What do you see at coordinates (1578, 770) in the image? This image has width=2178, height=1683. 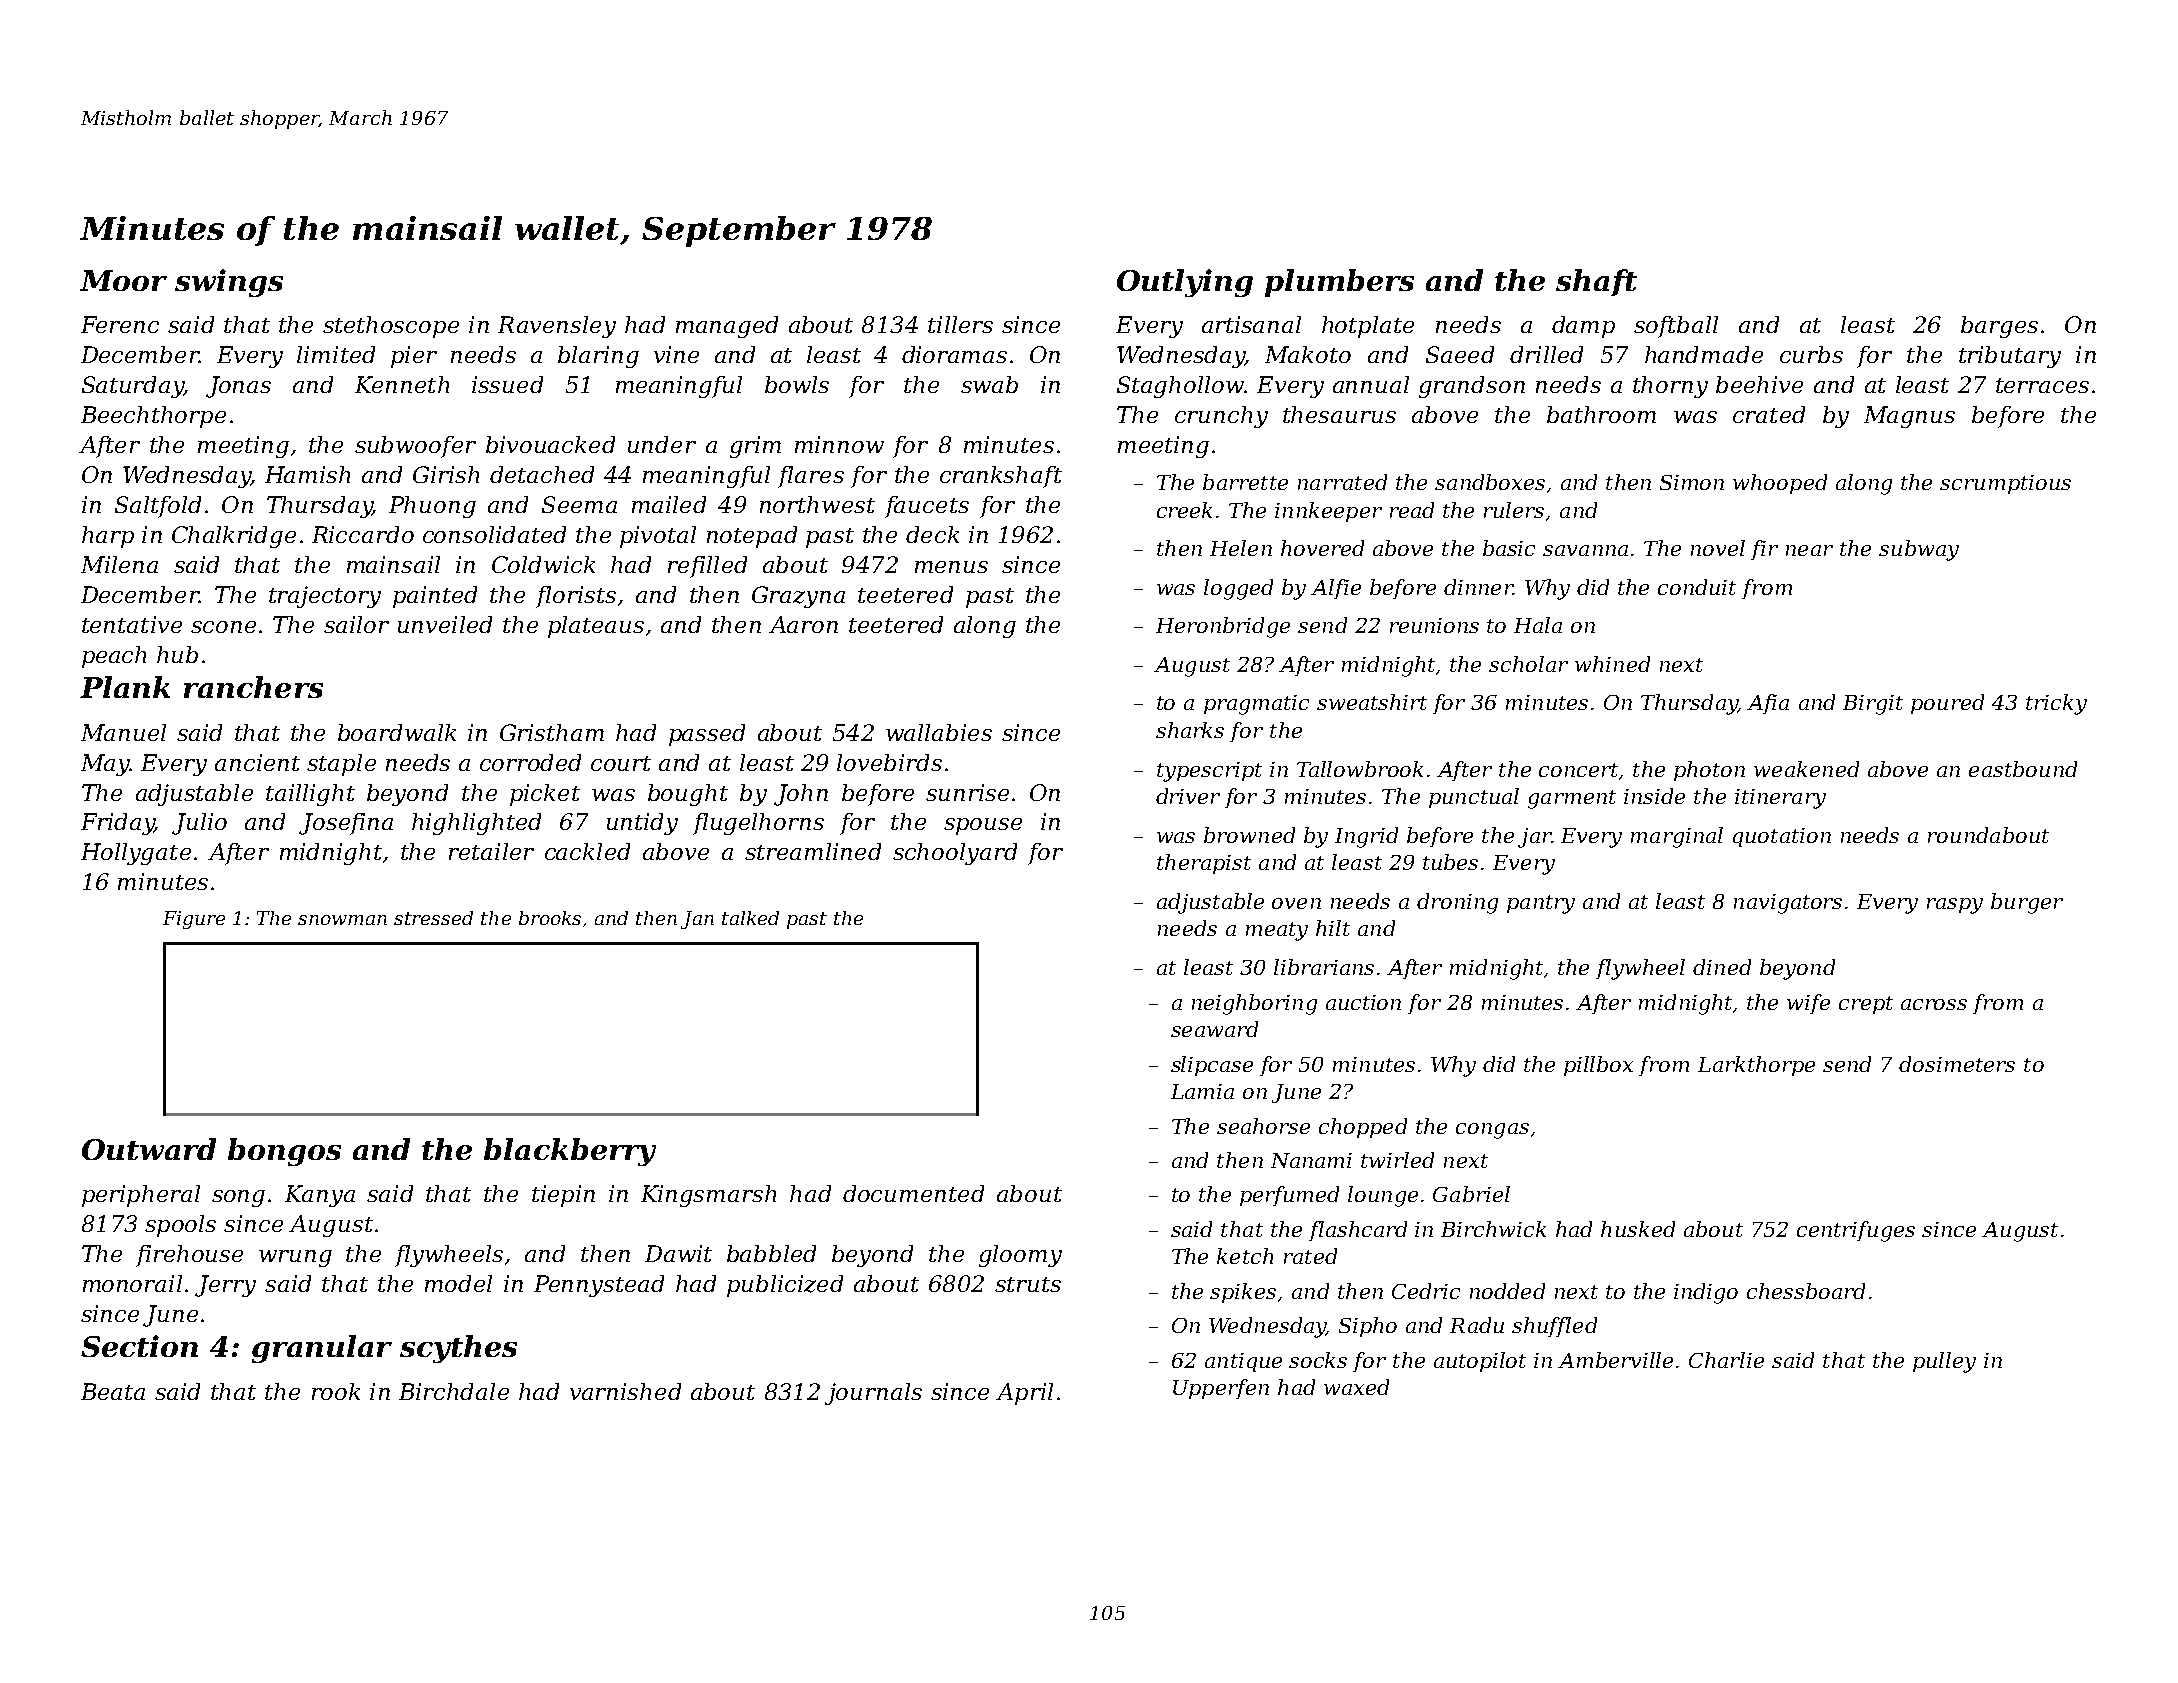 I see `concert` at bounding box center [1578, 770].
